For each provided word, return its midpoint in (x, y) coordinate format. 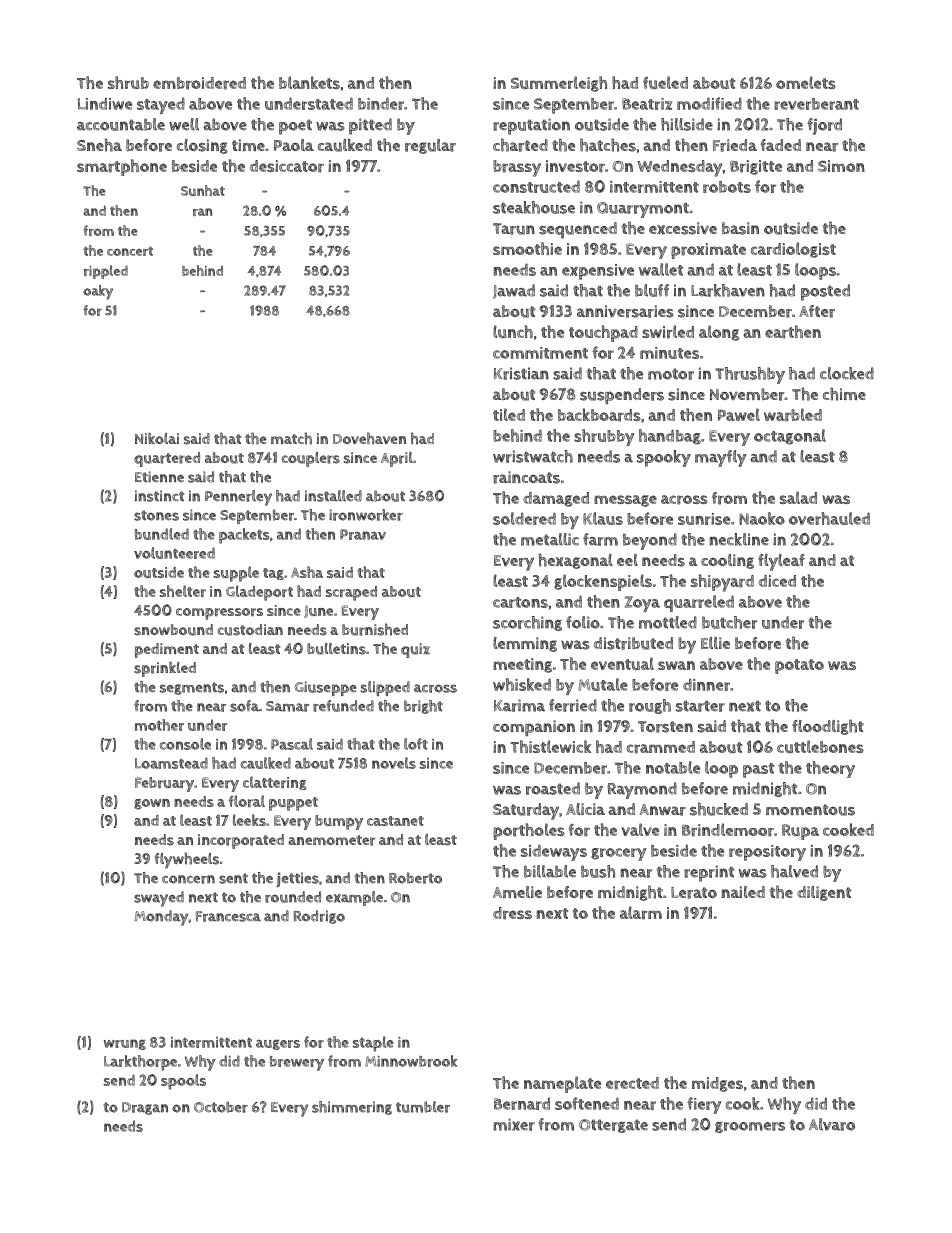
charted (520, 145)
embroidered (199, 83)
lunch (513, 331)
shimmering (352, 1108)
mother (159, 725)
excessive (683, 228)
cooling (727, 561)
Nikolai (157, 438)
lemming (525, 644)
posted (825, 292)
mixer (514, 1124)
